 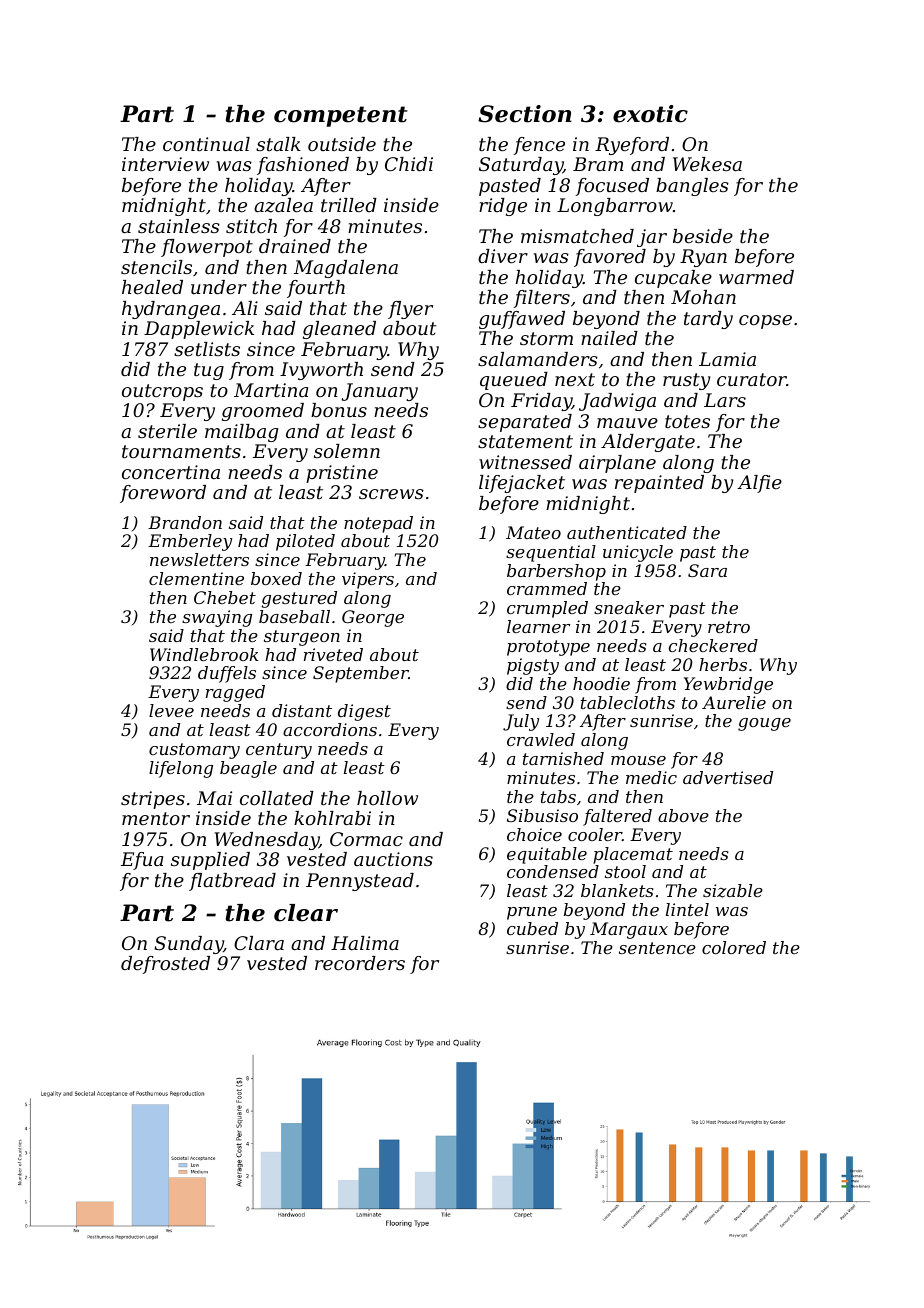 What do you see at coordinates (196, 578) in the document?
I see `clementine` at bounding box center [196, 578].
